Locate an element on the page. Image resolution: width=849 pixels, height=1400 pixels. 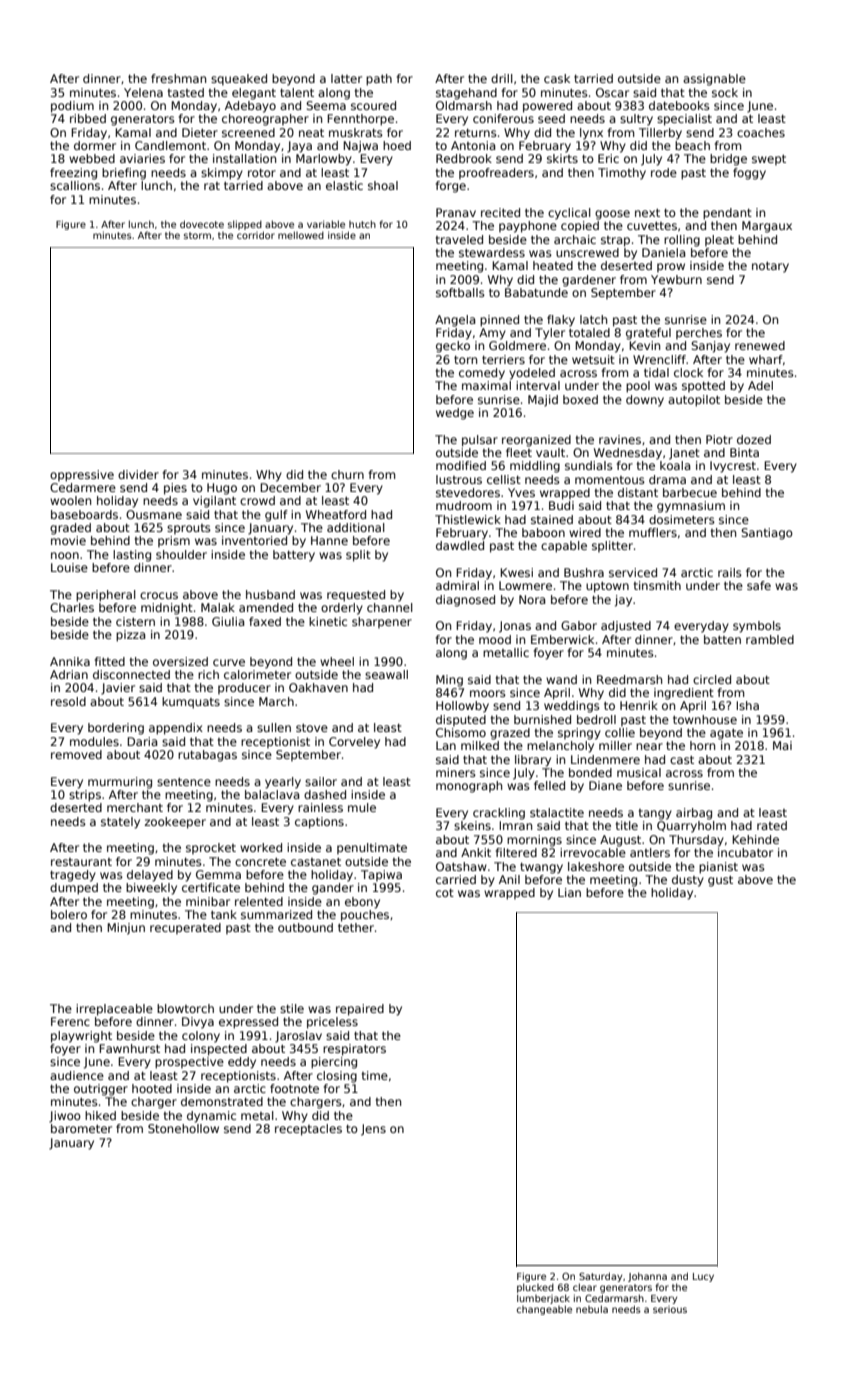
proofreaders is located at coordinates (496, 174).
